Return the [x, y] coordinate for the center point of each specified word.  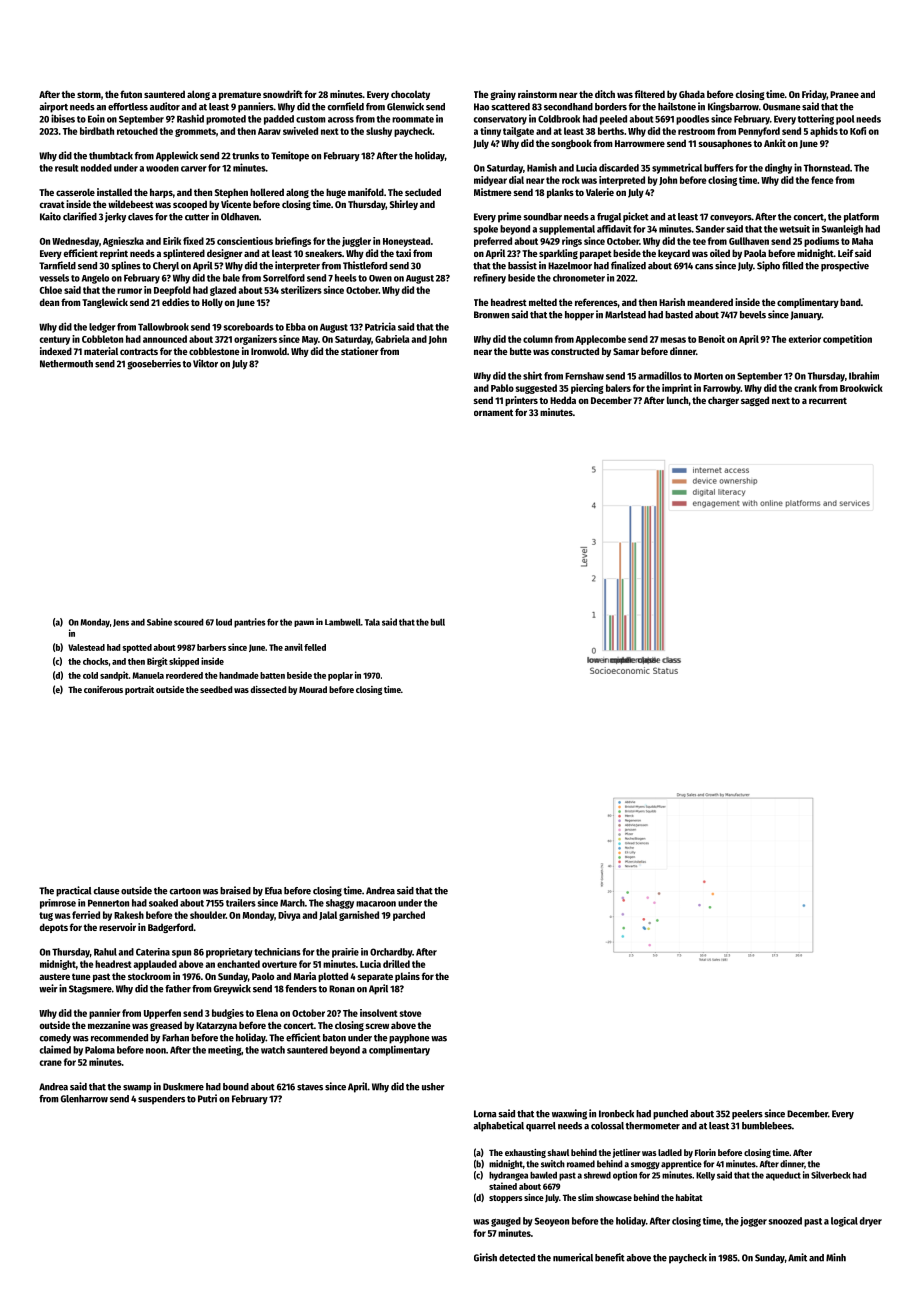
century [55, 340]
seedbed [216, 689]
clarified [80, 216]
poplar [340, 676]
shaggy [340, 904]
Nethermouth [66, 364]
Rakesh [129, 915]
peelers [747, 1115]
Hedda [563, 400]
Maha [862, 241]
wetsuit [794, 229]
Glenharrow [84, 1099]
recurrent [828, 400]
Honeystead [406, 242]
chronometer [579, 278]
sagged [755, 401]
